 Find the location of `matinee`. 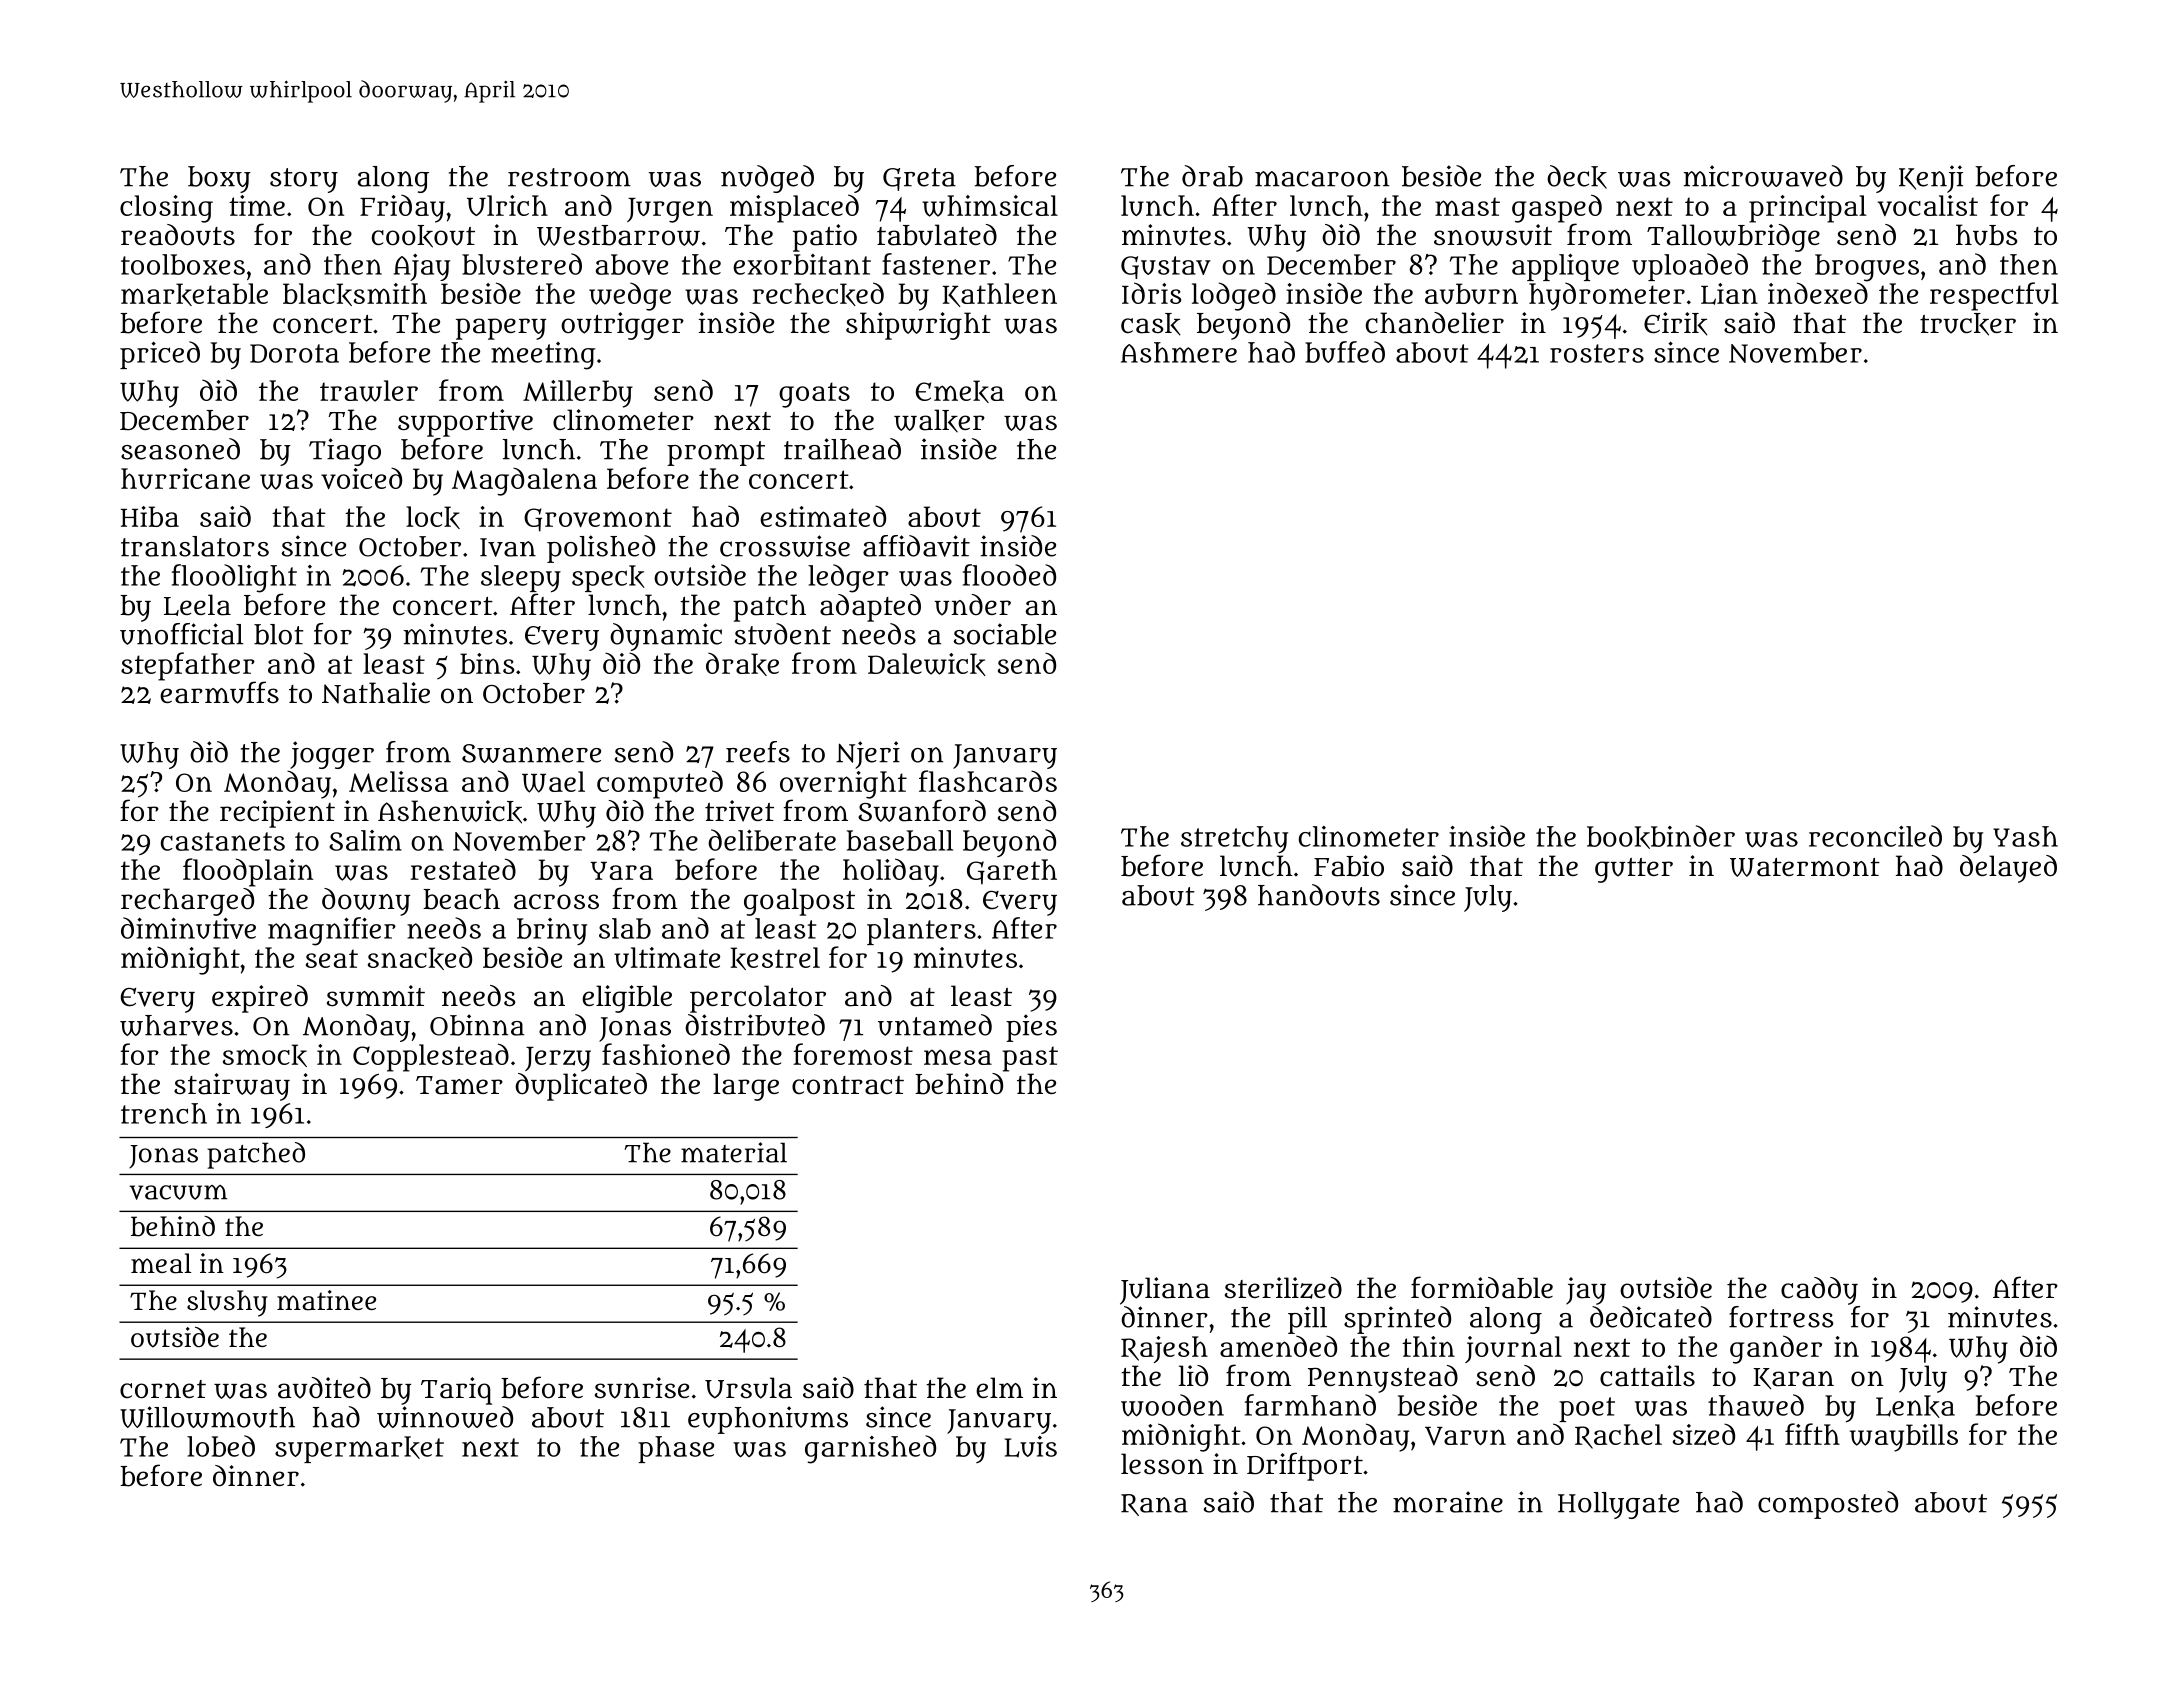

matinee is located at coordinates (326, 1300).
